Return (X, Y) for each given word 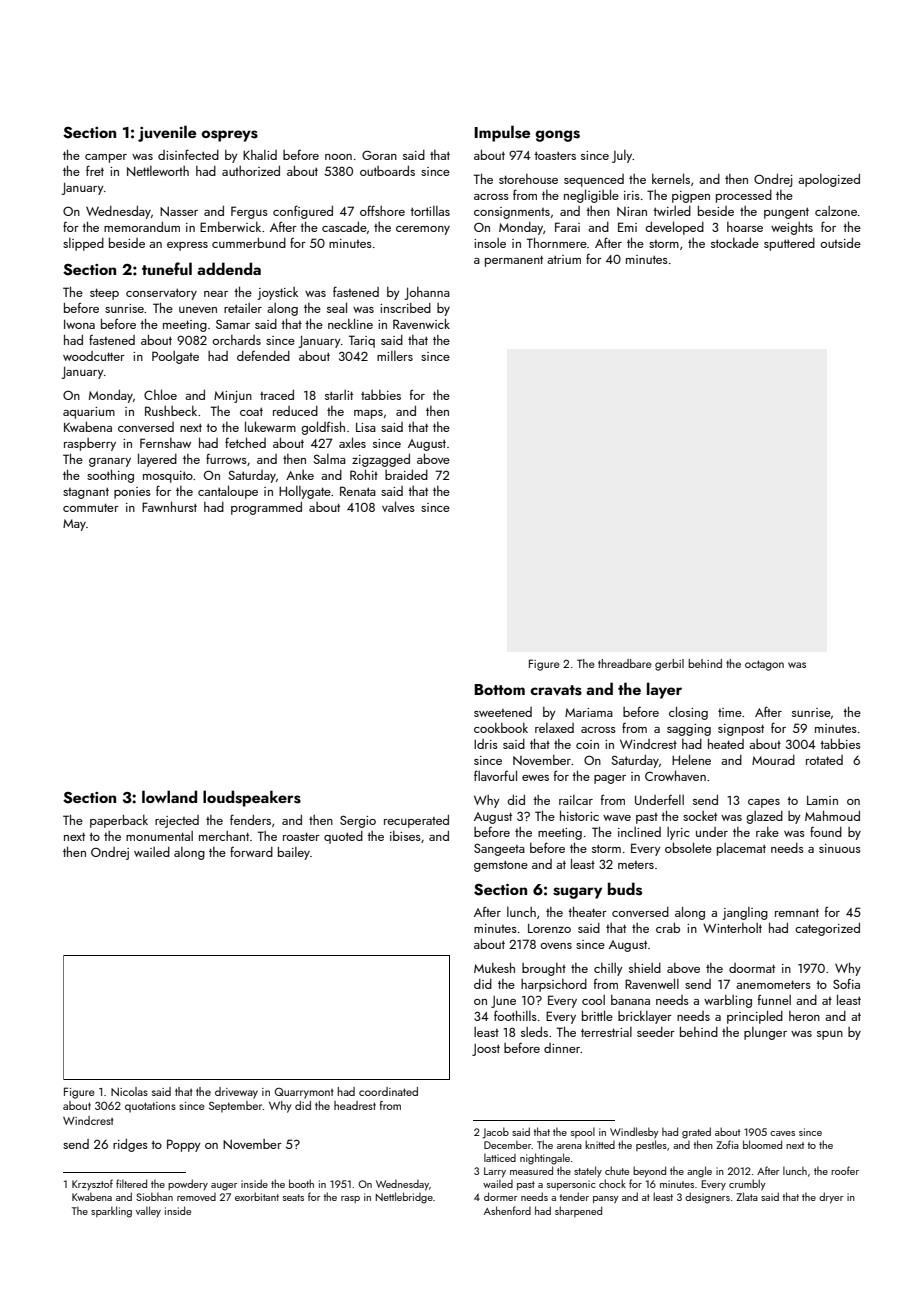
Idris (486, 744)
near (216, 294)
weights (792, 228)
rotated (824, 760)
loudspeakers (252, 798)
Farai (567, 227)
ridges (130, 1145)
